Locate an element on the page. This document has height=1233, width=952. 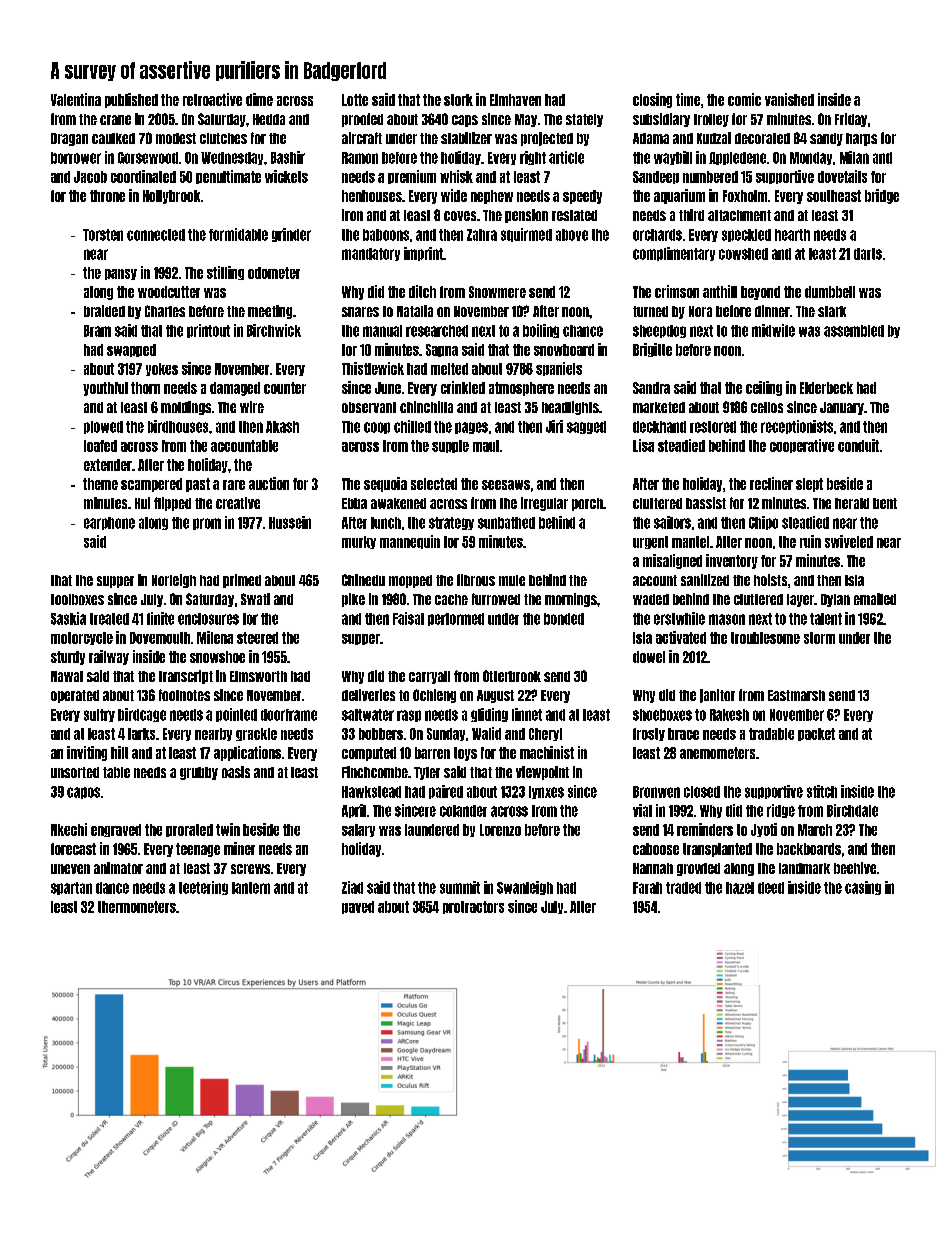
traded is located at coordinates (683, 888).
